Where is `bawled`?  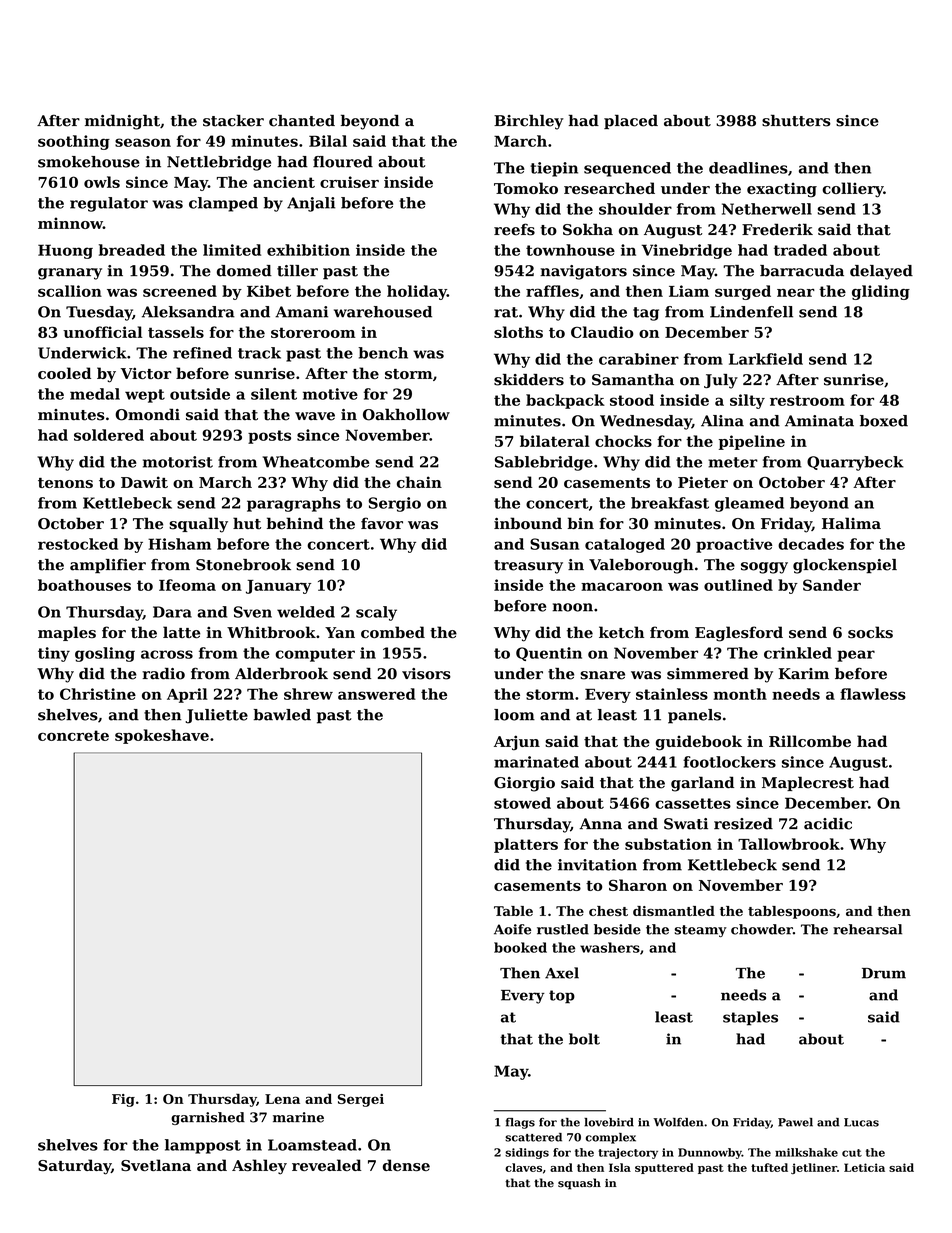
bawled is located at coordinates (282, 715).
